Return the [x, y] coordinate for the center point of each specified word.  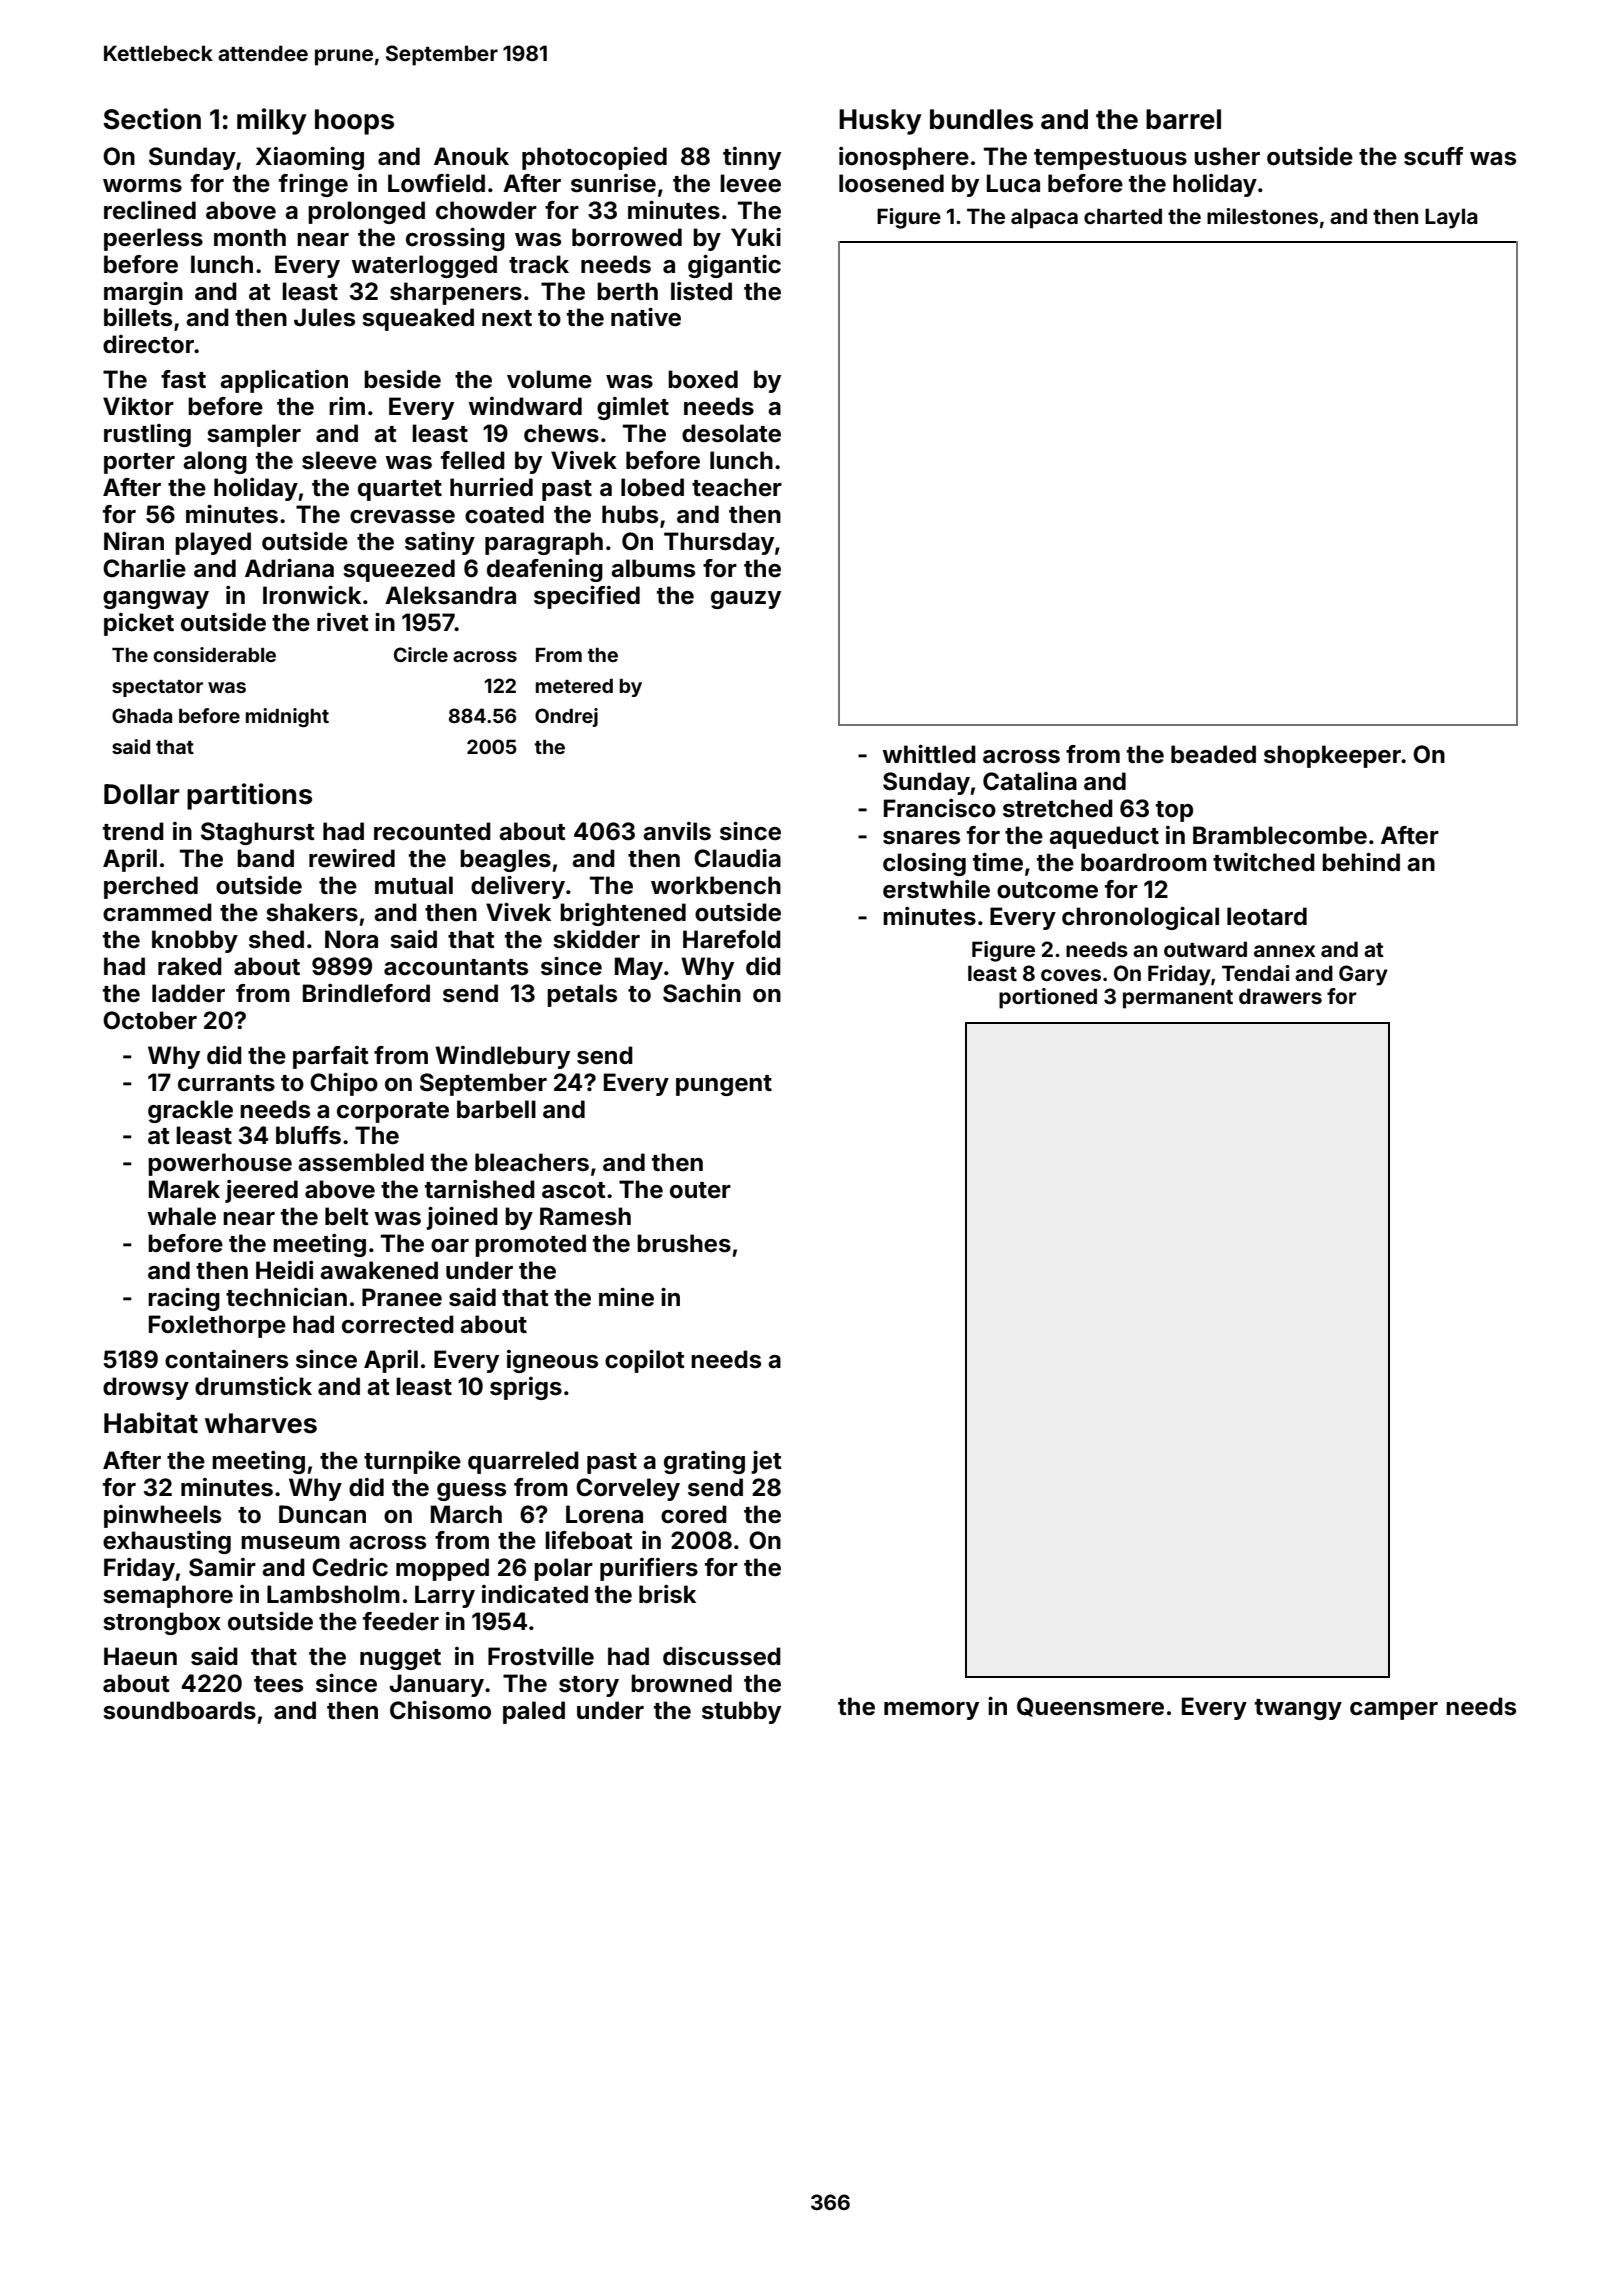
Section [152, 119]
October [150, 1020]
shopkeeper [1332, 756]
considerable [214, 654]
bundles [981, 119]
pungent [724, 1085]
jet [766, 1462]
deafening [545, 570]
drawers [1280, 996]
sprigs [526, 1388]
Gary [1363, 975]
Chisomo [440, 1710]
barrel [1183, 119]
